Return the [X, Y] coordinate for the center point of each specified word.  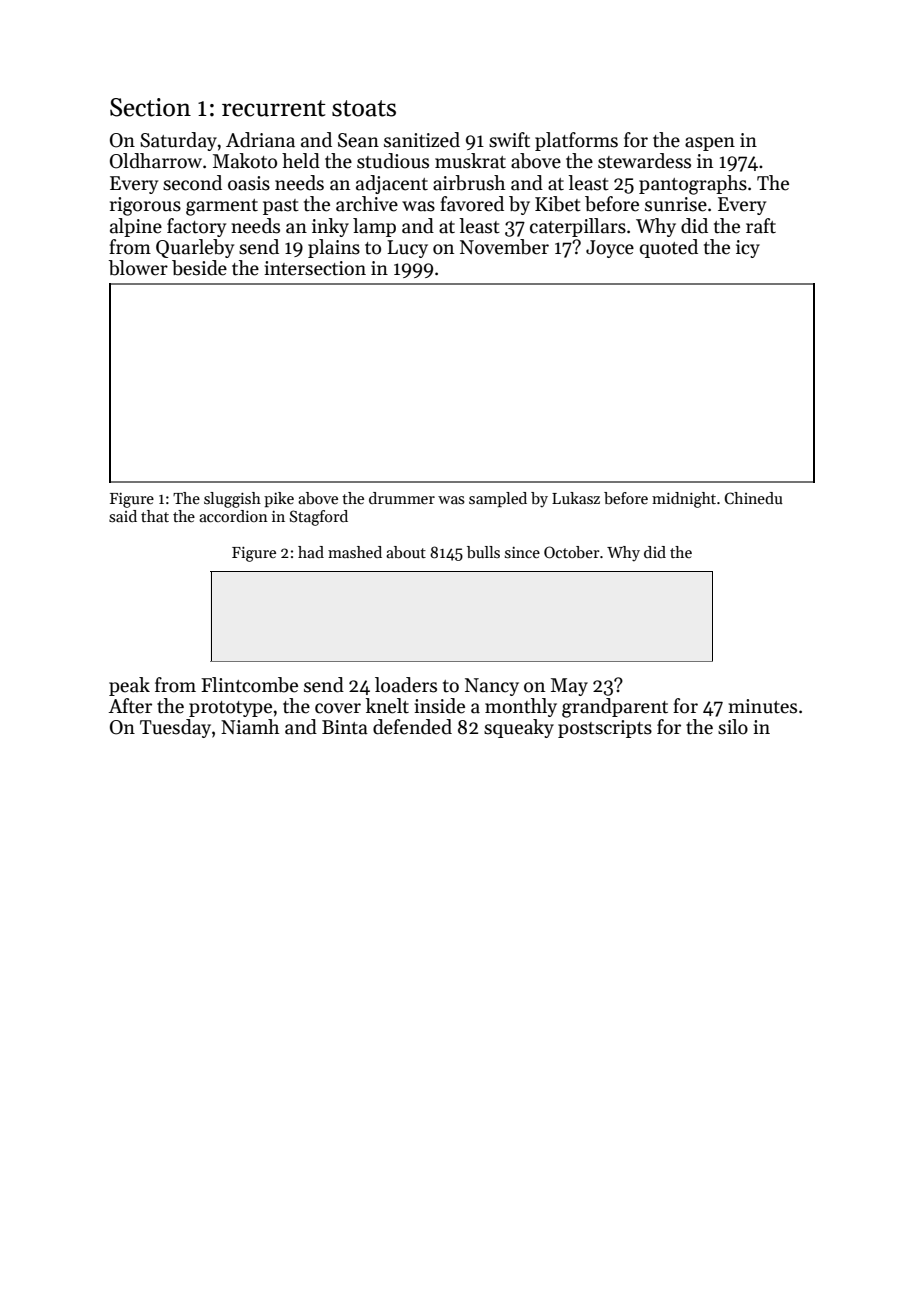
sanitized [422, 140]
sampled [498, 499]
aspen [710, 144]
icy [748, 249]
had [311, 552]
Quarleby [195, 248]
